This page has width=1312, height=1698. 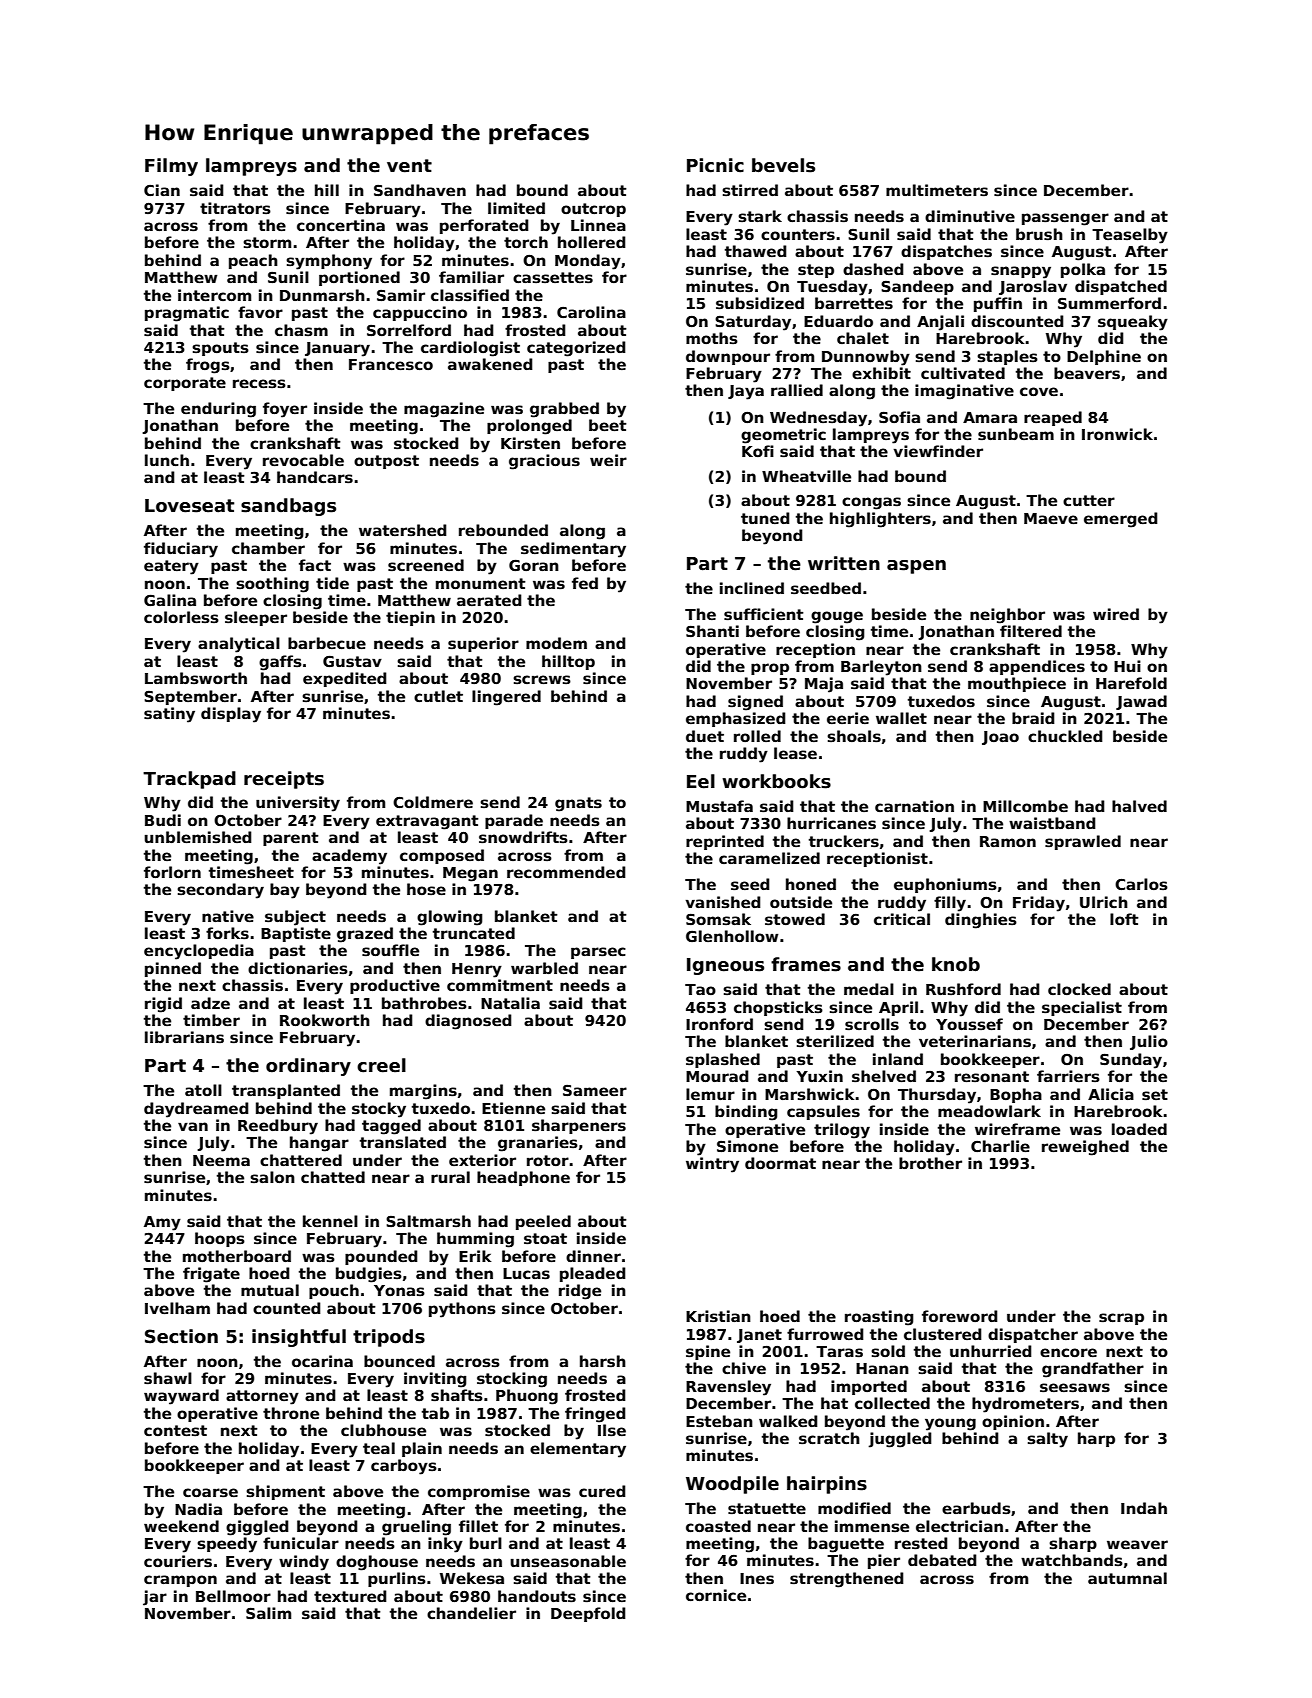 What do you see at coordinates (801, 902) in the page?
I see `outside` at bounding box center [801, 902].
